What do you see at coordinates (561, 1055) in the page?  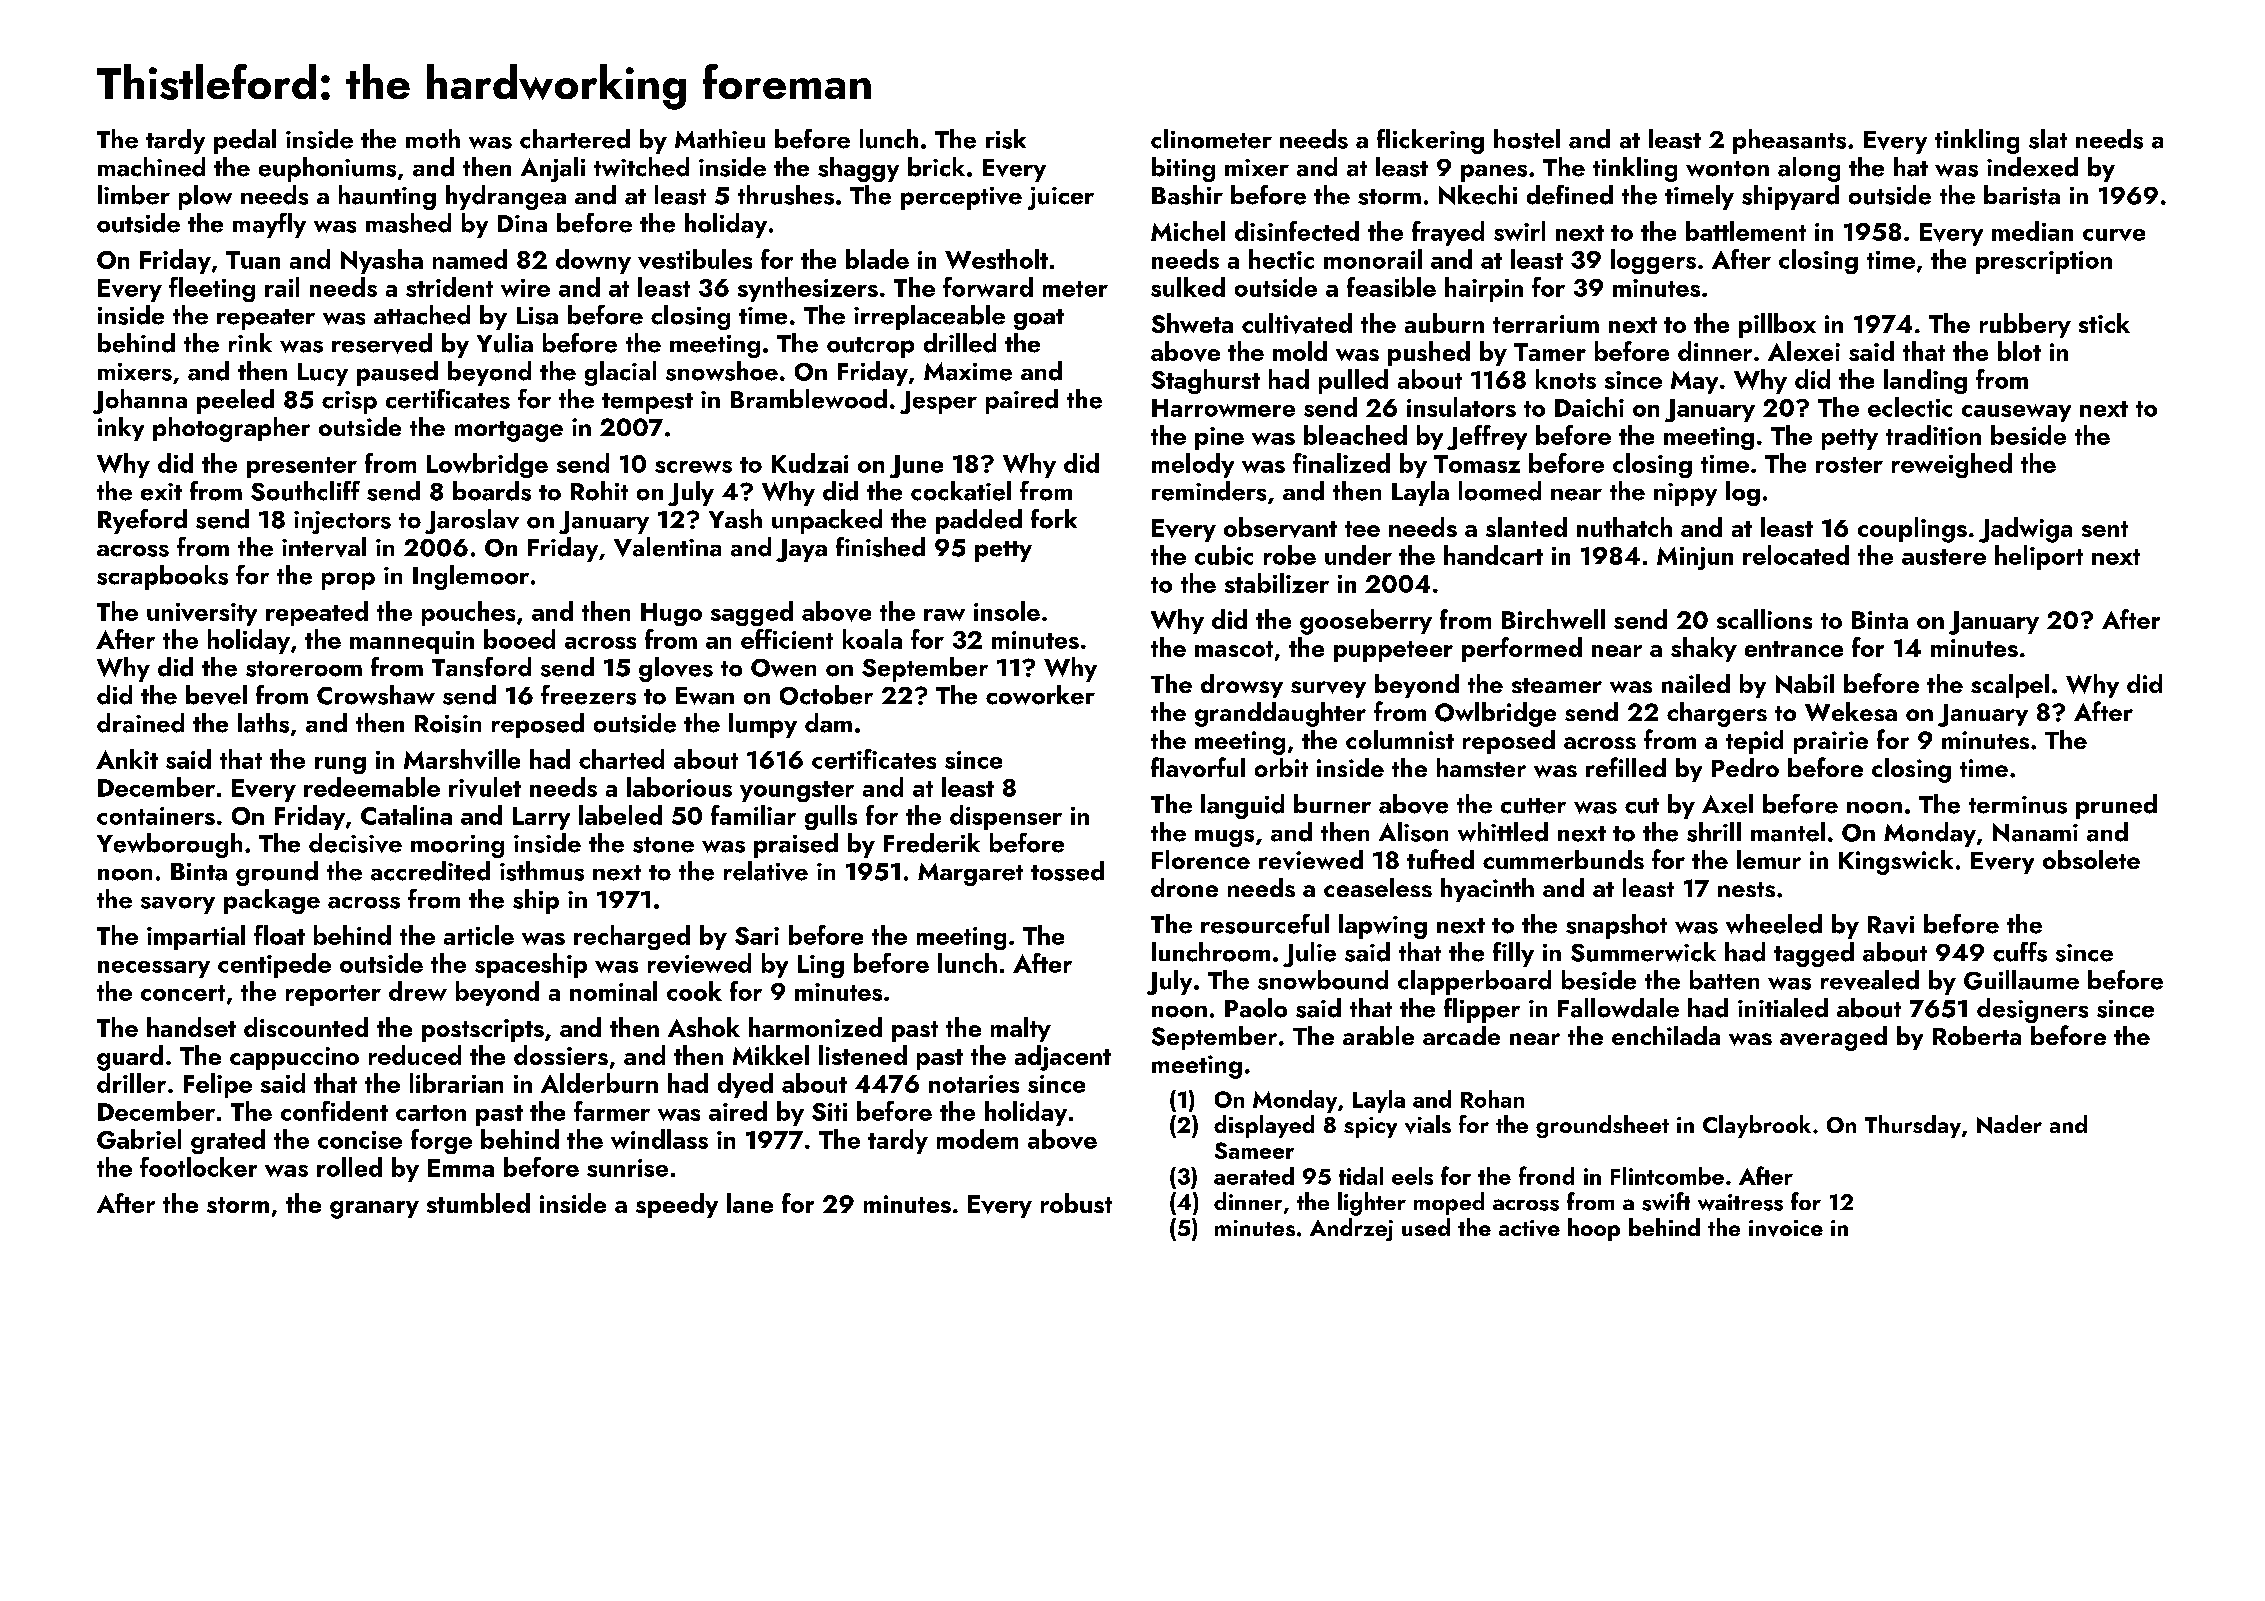 I see `dossiers` at bounding box center [561, 1055].
